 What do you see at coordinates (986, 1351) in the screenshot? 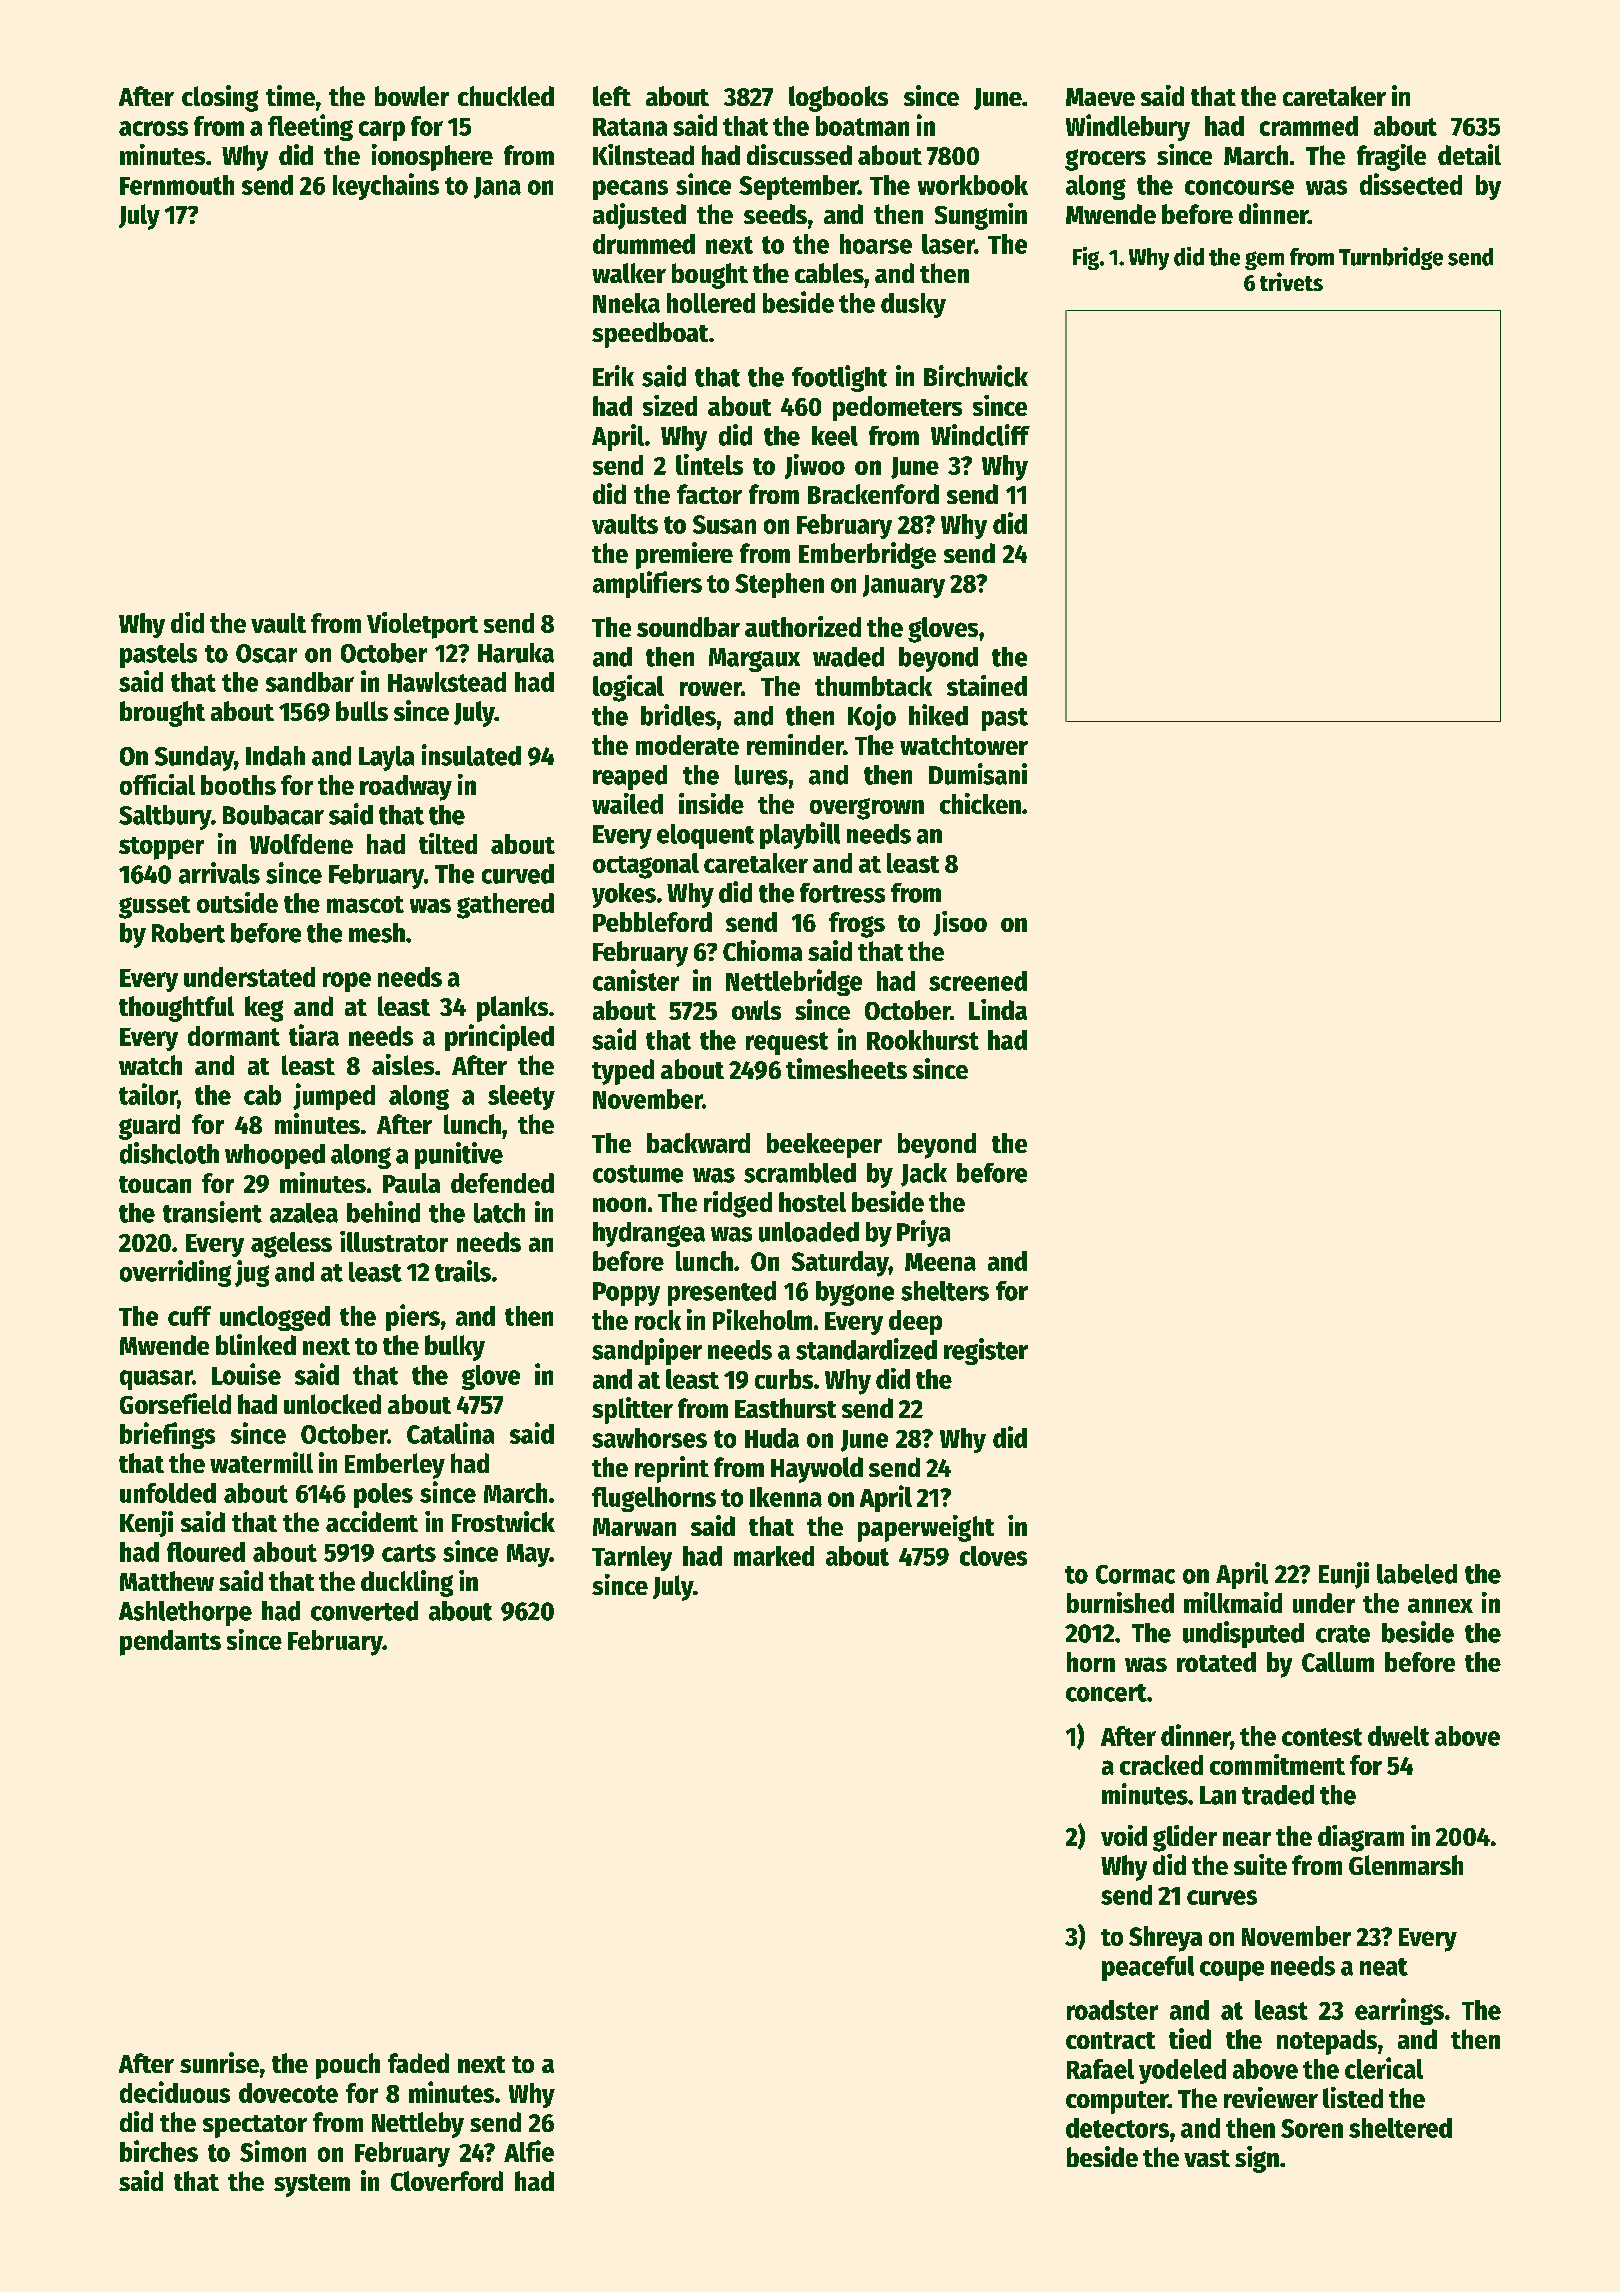
I see `register` at bounding box center [986, 1351].
